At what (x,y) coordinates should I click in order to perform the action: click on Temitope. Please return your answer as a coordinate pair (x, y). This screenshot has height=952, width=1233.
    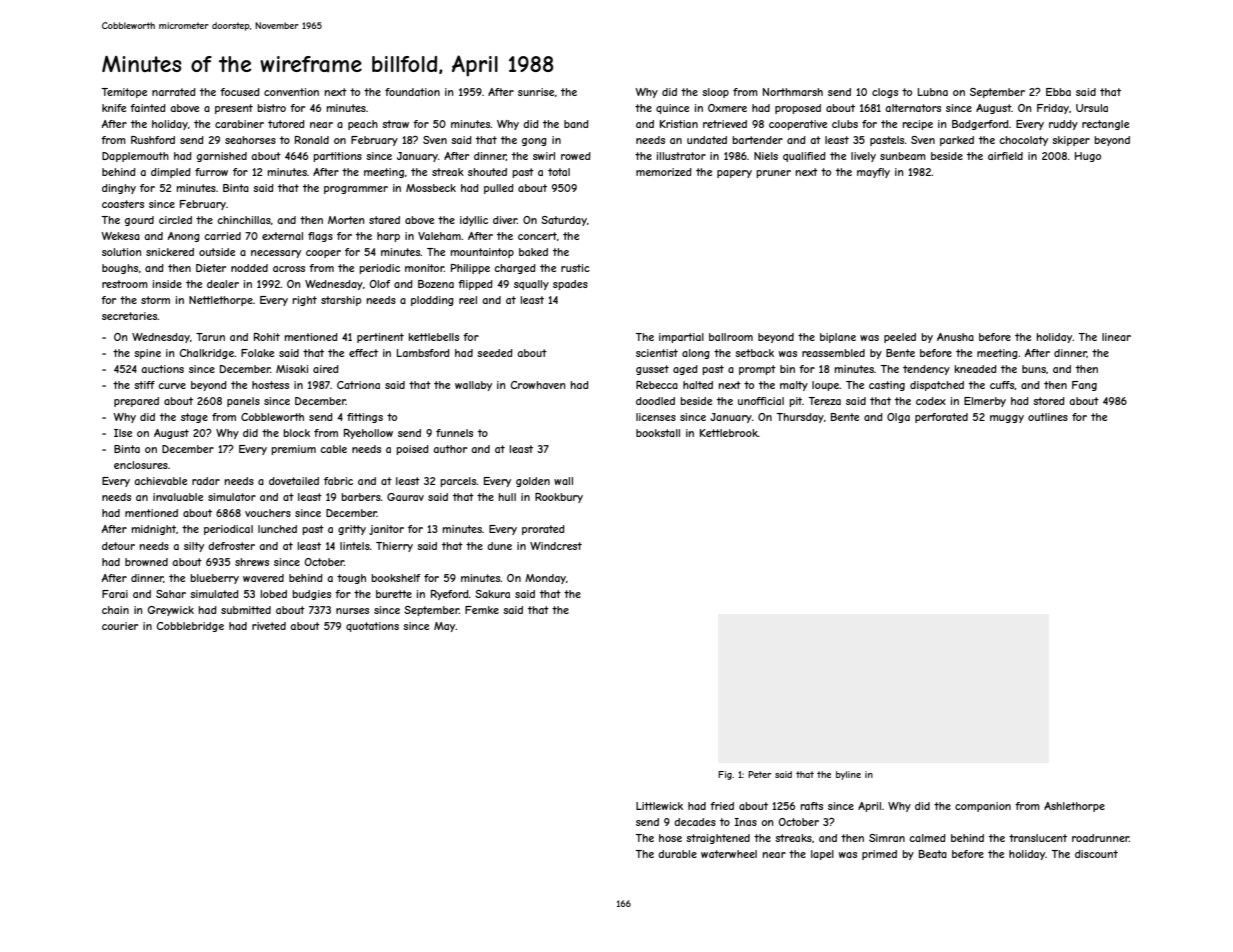
    Looking at the image, I should click on (124, 93).
